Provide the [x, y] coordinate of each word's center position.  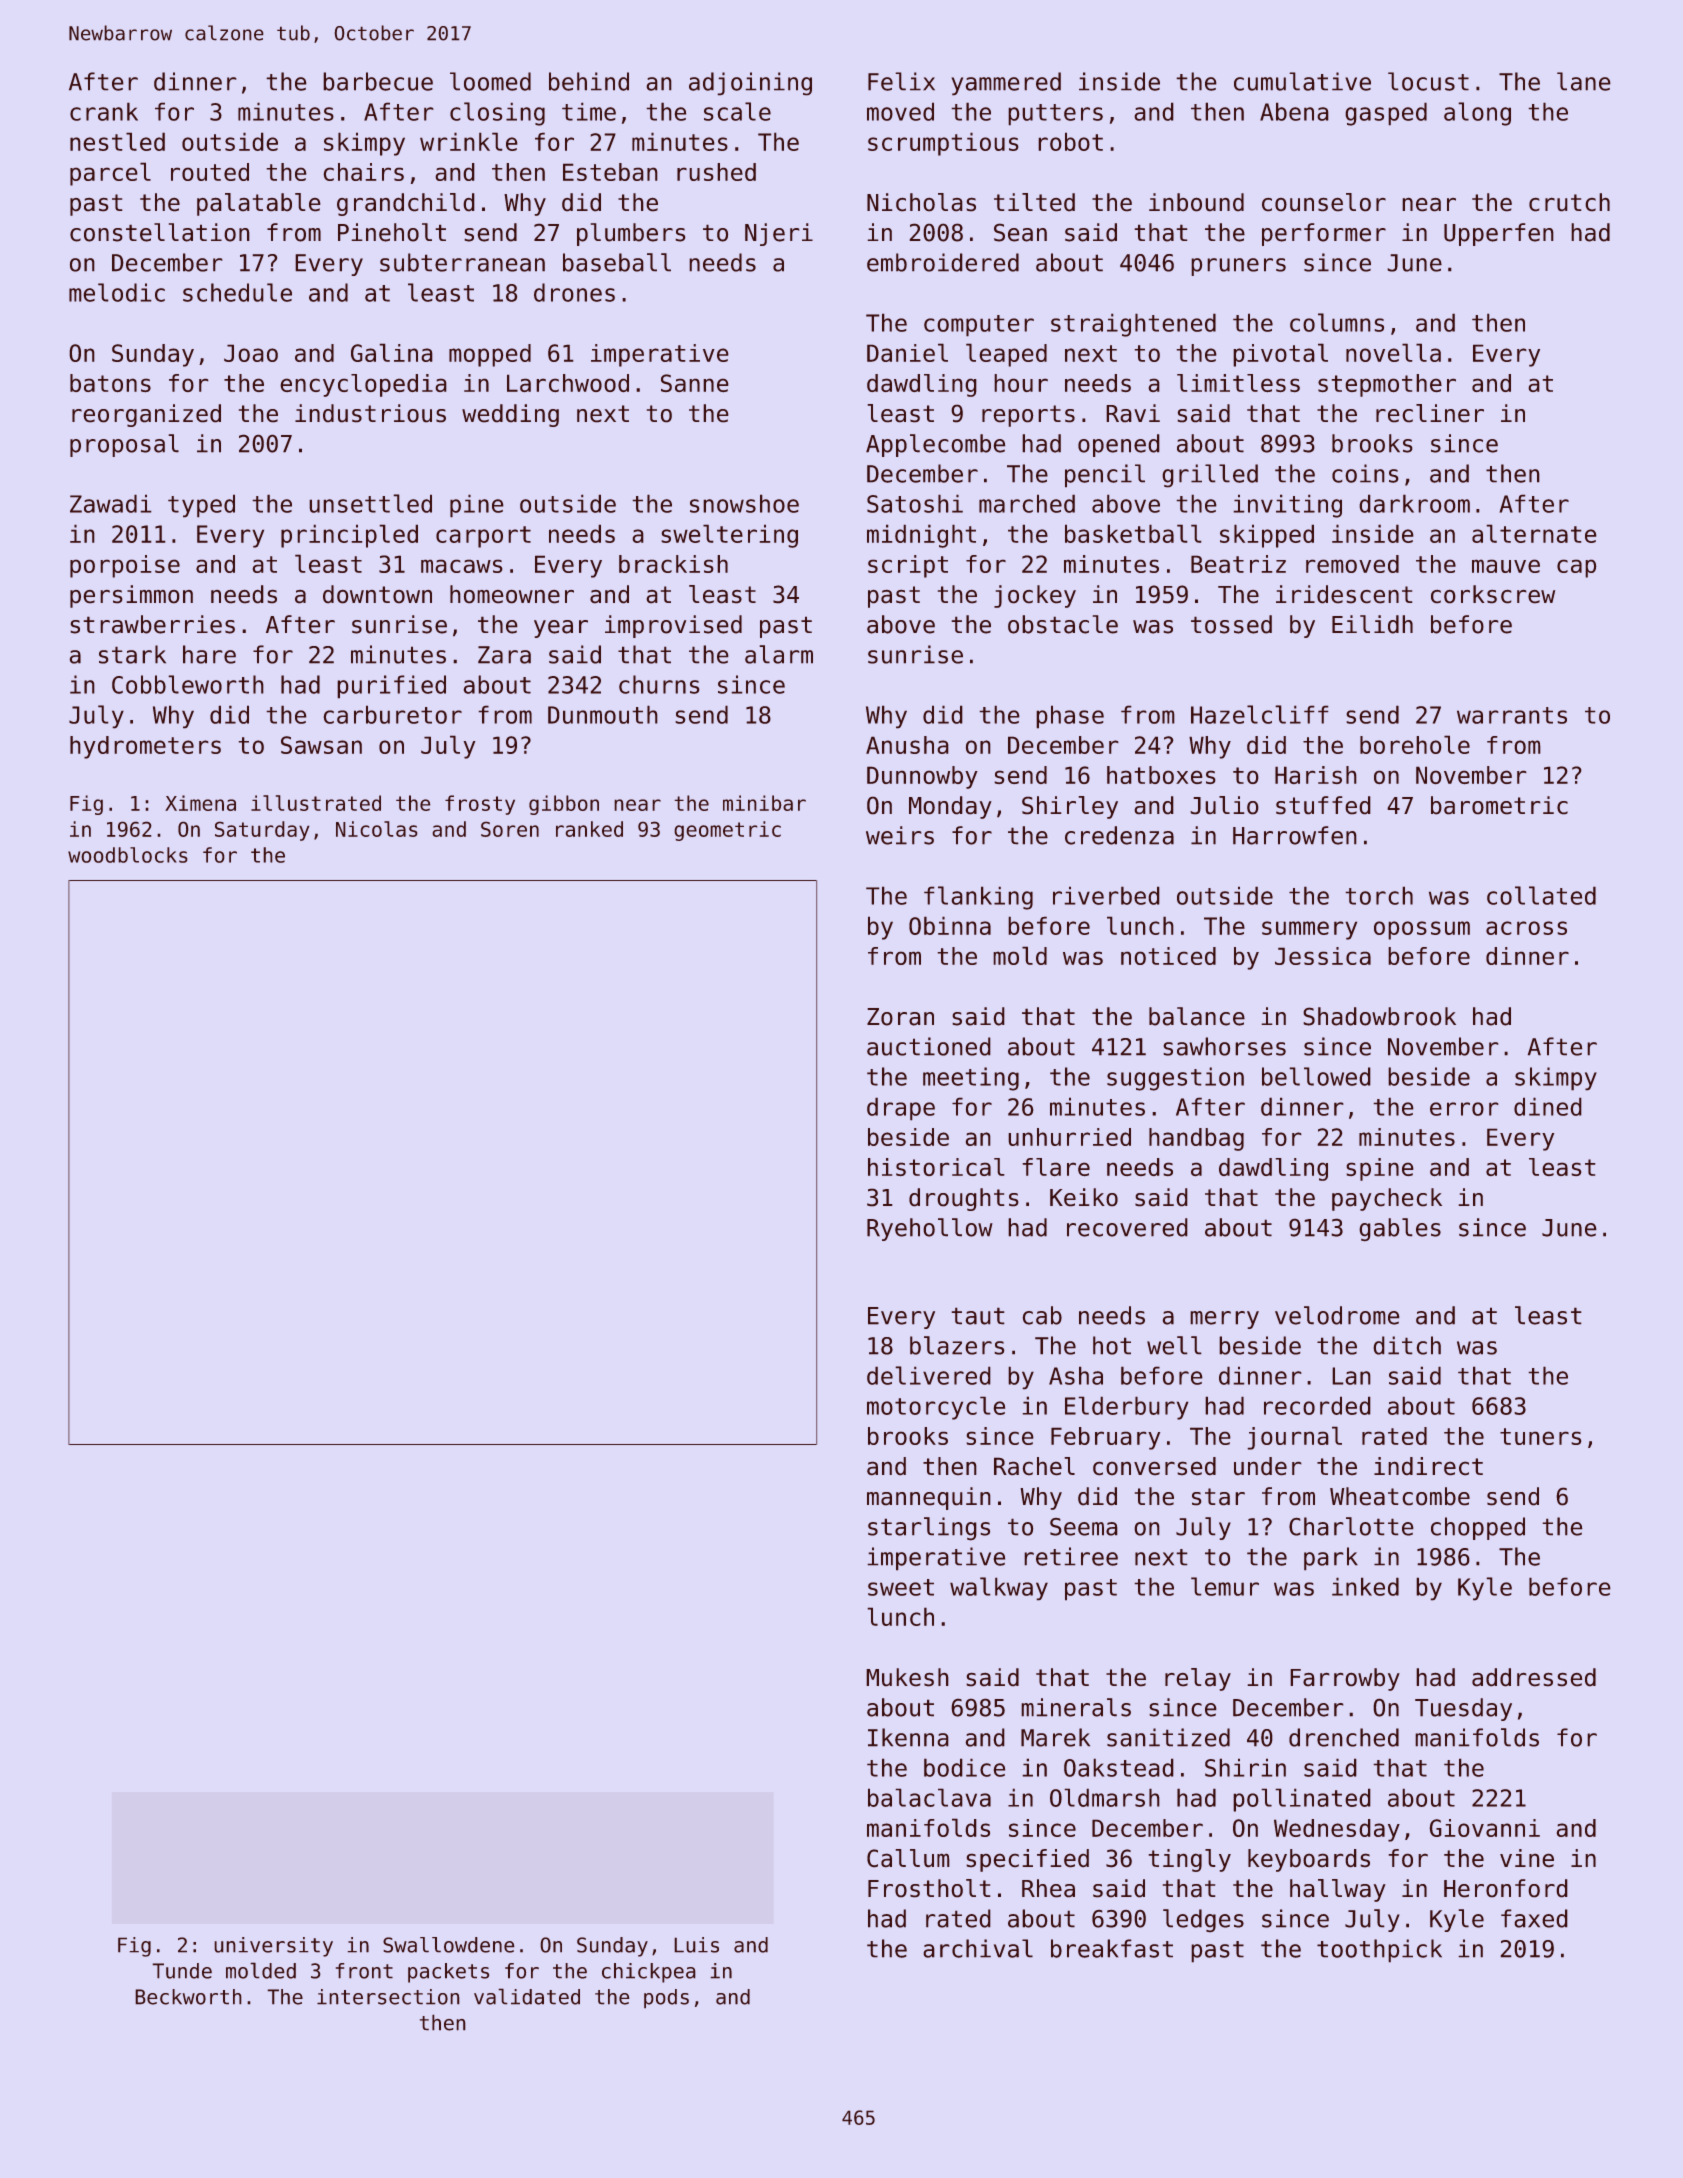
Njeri [779, 234]
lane [1584, 81]
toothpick [1379, 1951]
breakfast [1112, 1948]
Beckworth [188, 1997]
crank [104, 111]
